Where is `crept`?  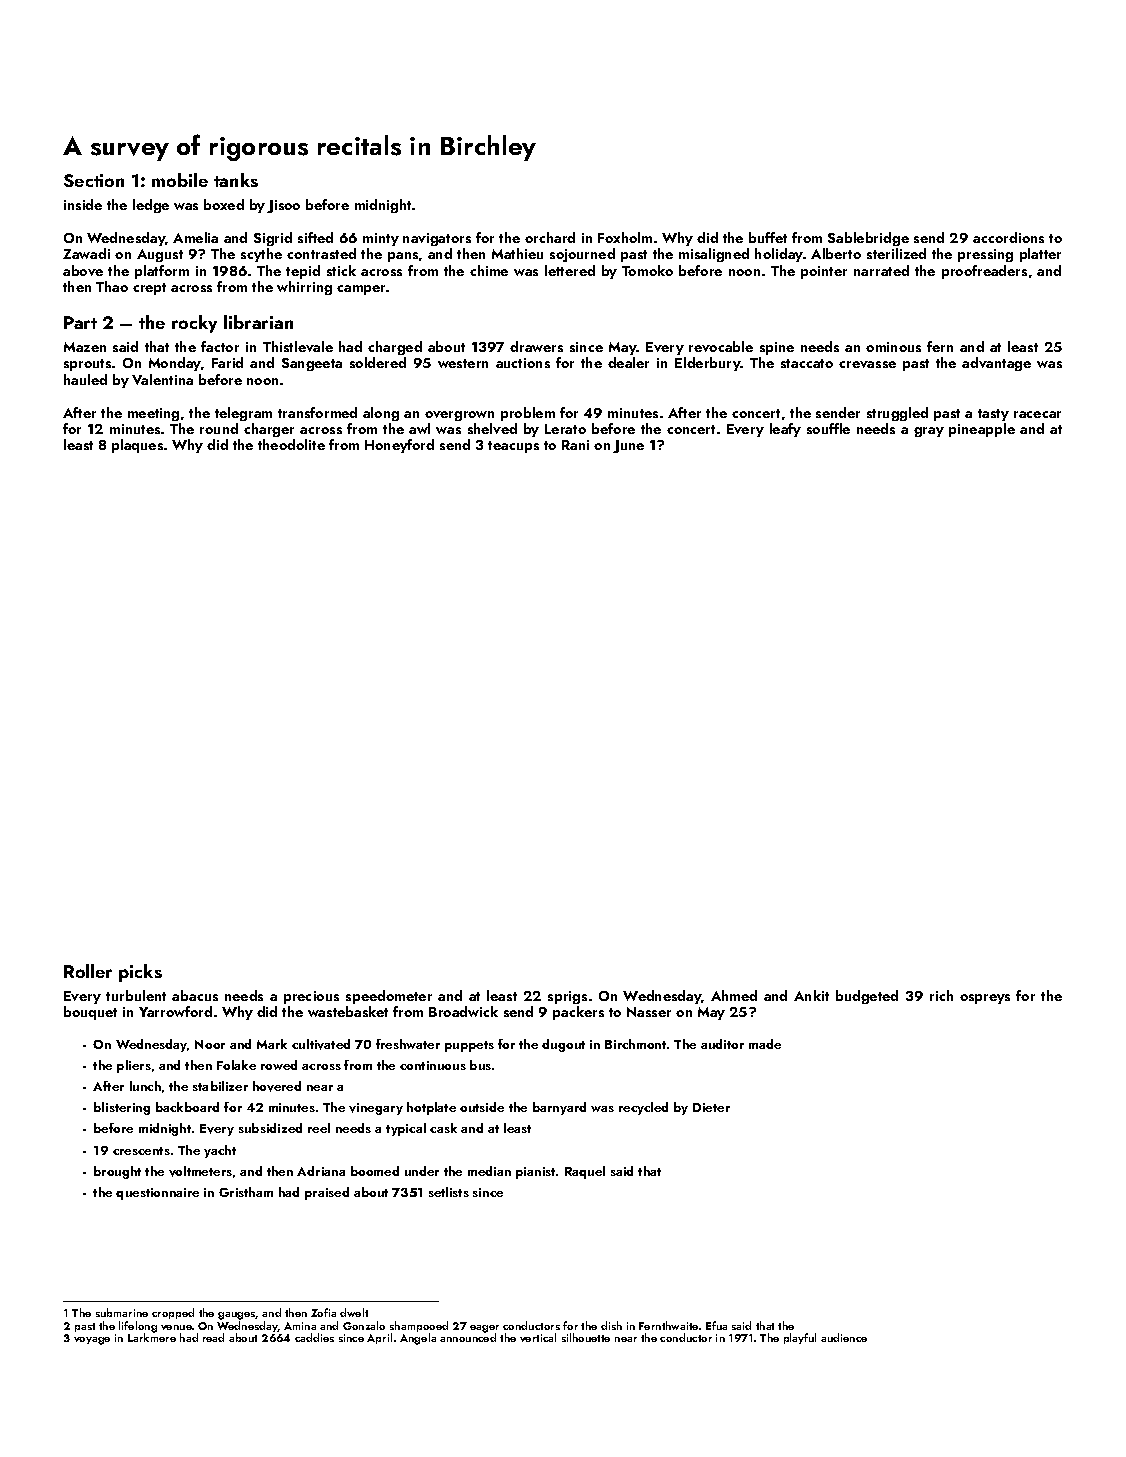
crept is located at coordinates (149, 289).
